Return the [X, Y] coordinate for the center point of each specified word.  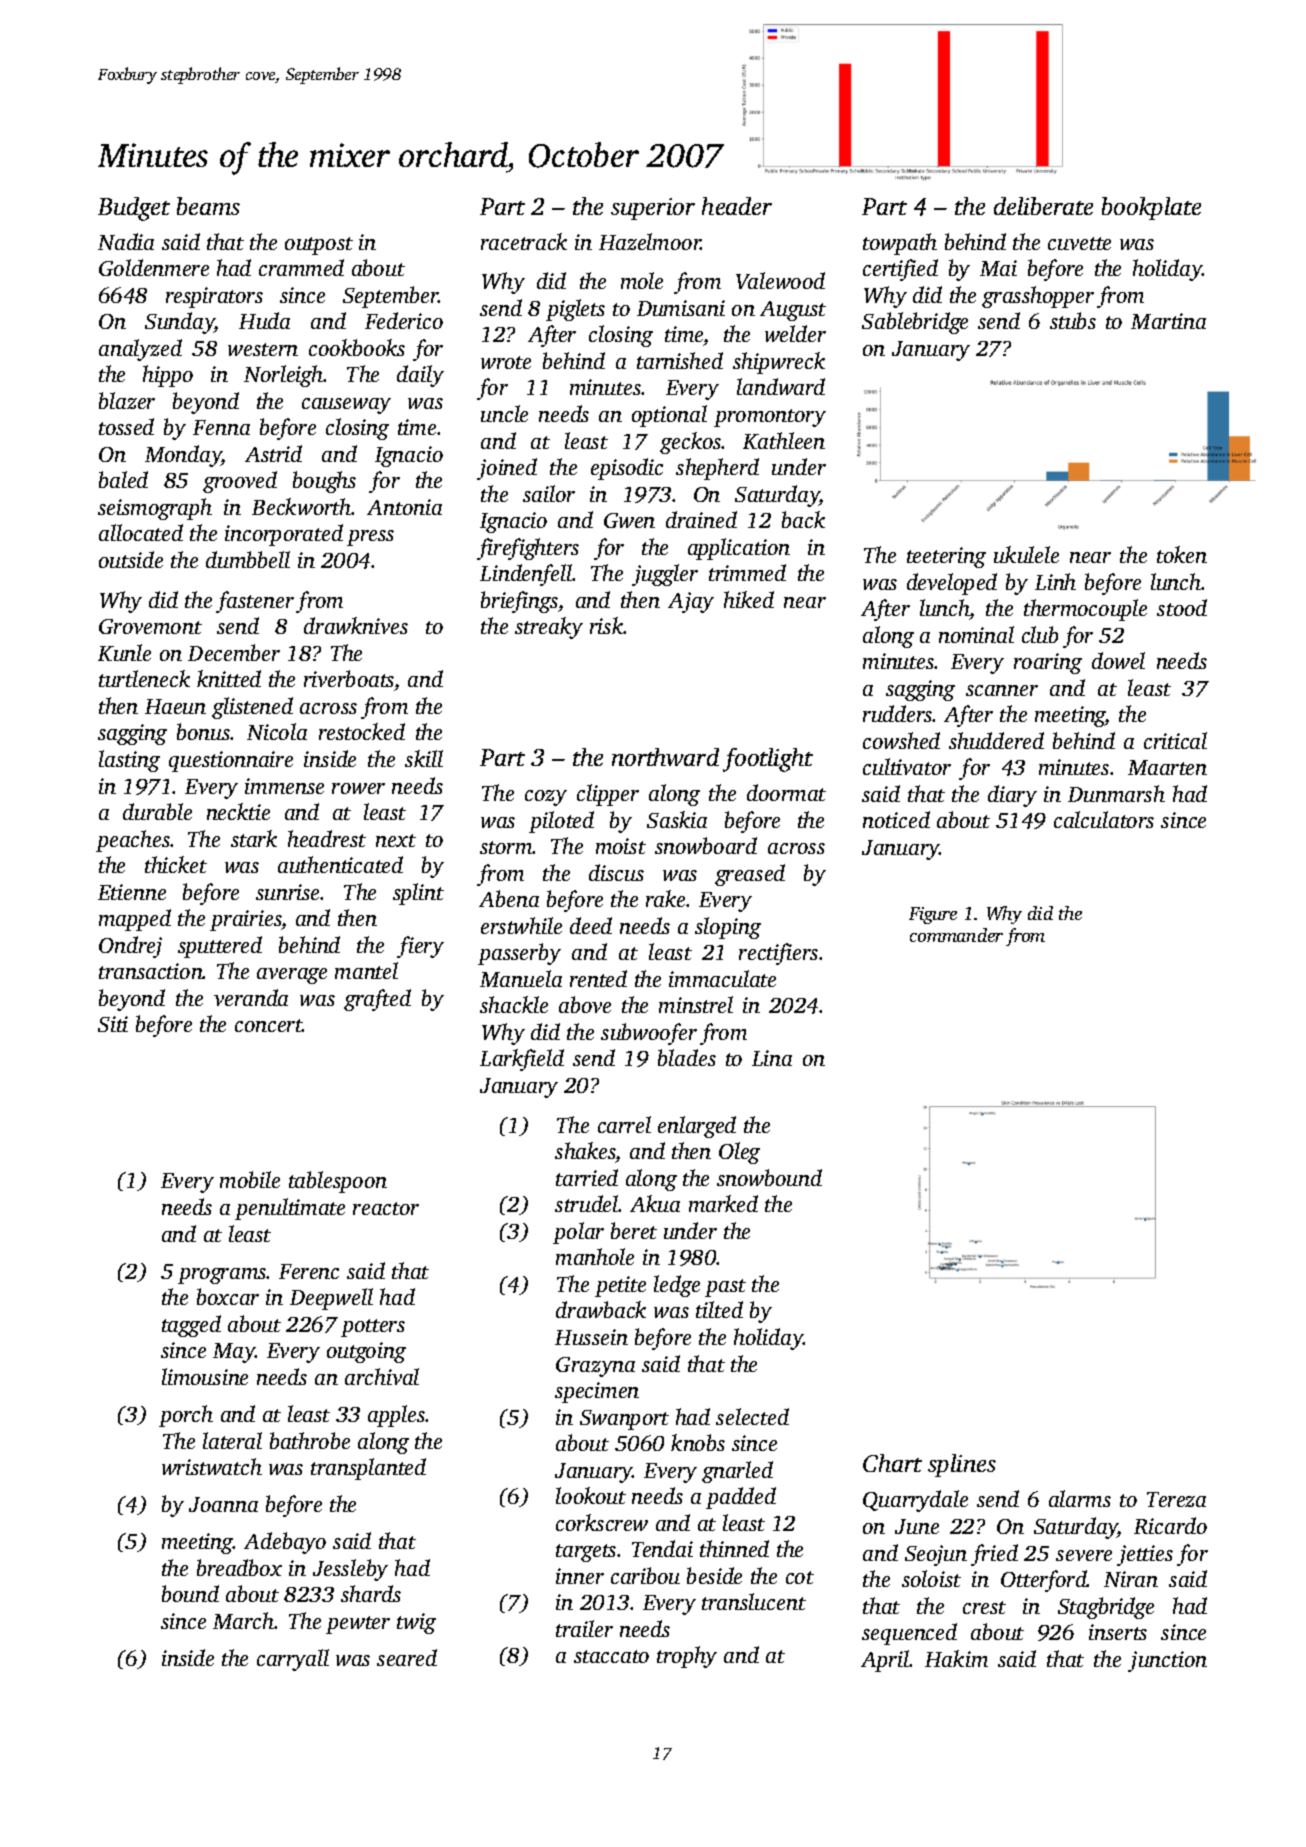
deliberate [1043, 206]
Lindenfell [526, 575]
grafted [377, 1000]
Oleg [739, 1153]
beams [208, 206]
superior [653, 209]
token [1182, 554]
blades [687, 1057]
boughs [324, 482]
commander [956, 935]
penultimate [290, 1209]
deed [591, 925]
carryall [293, 1660]
